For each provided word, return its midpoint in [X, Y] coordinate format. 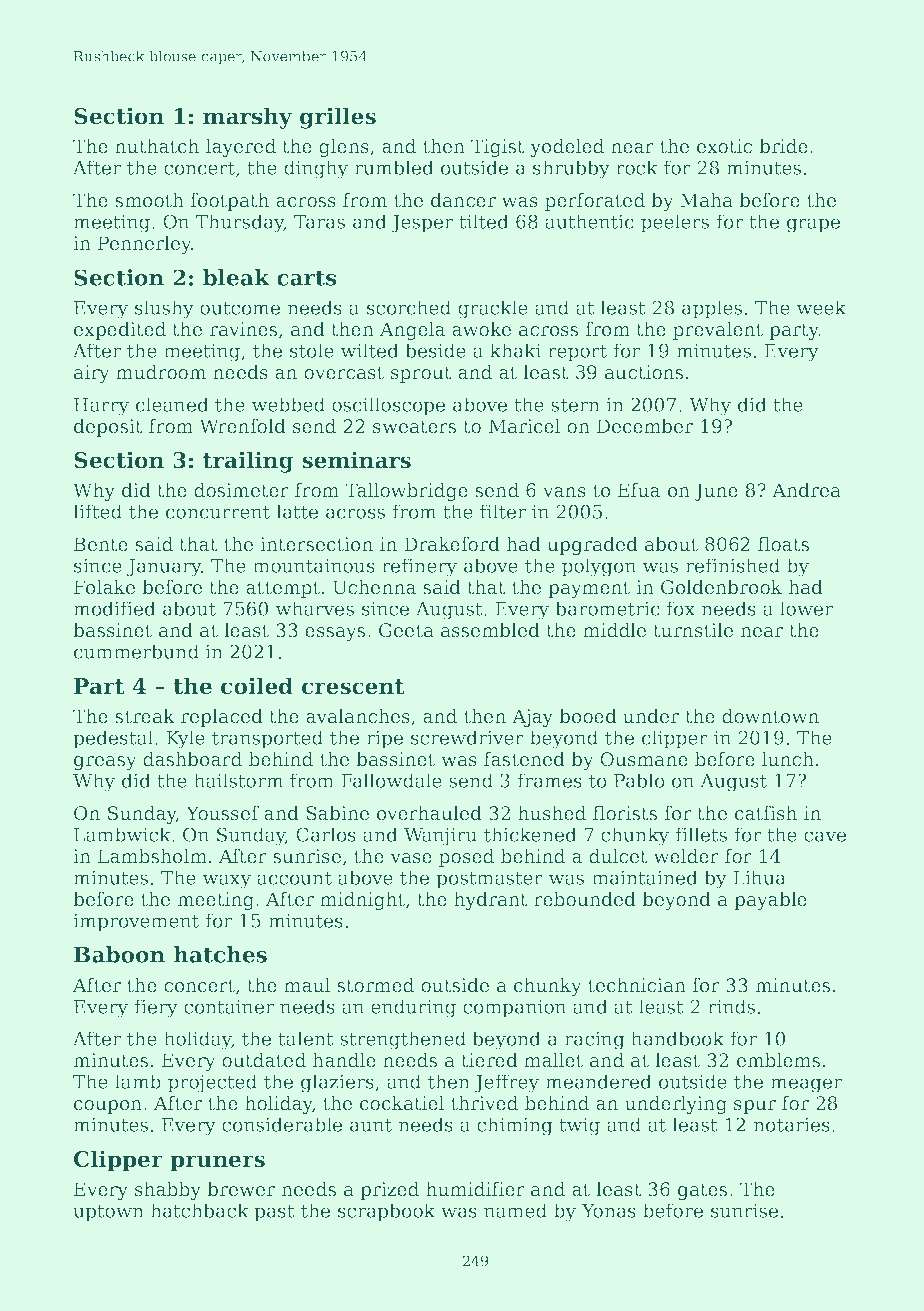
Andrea [806, 490]
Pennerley [145, 245]
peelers [675, 223]
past [274, 1213]
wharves [315, 608]
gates [702, 1191]
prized [389, 1191]
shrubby [571, 169]
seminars [356, 460]
